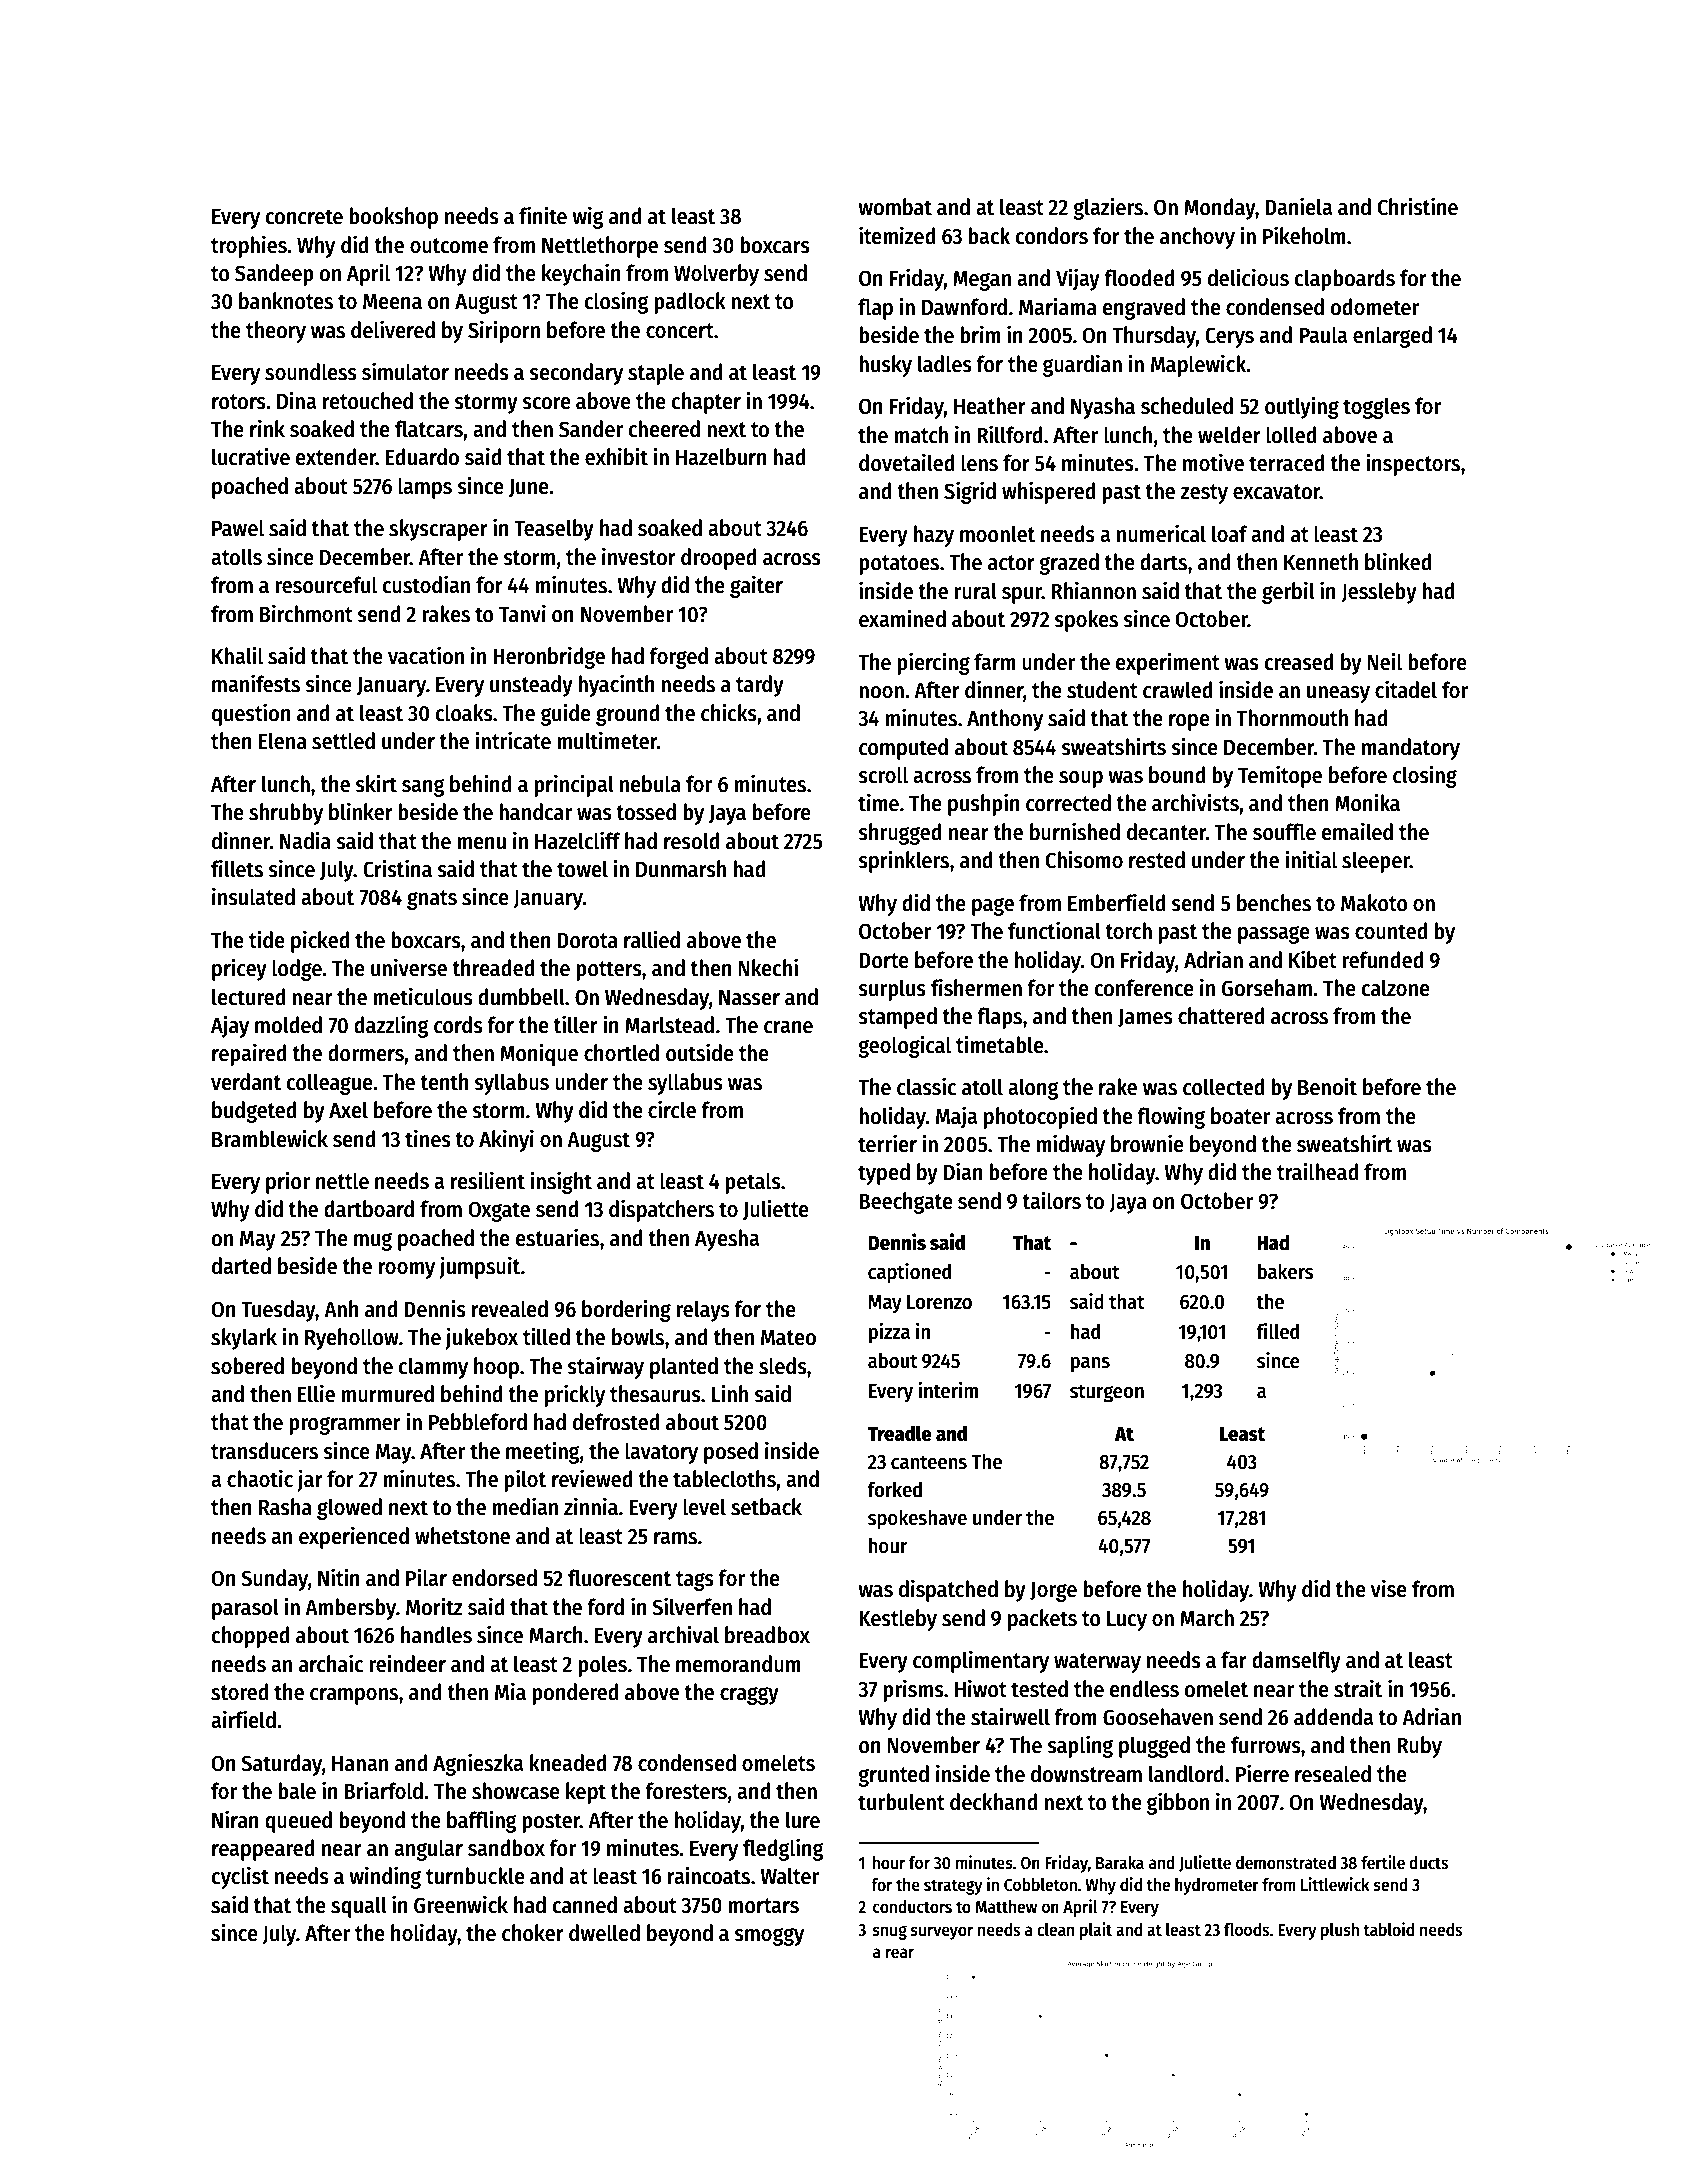 This screenshot has height=2178, width=1683. Describe the element at coordinates (769, 1937) in the screenshot. I see `smoggy` at that location.
